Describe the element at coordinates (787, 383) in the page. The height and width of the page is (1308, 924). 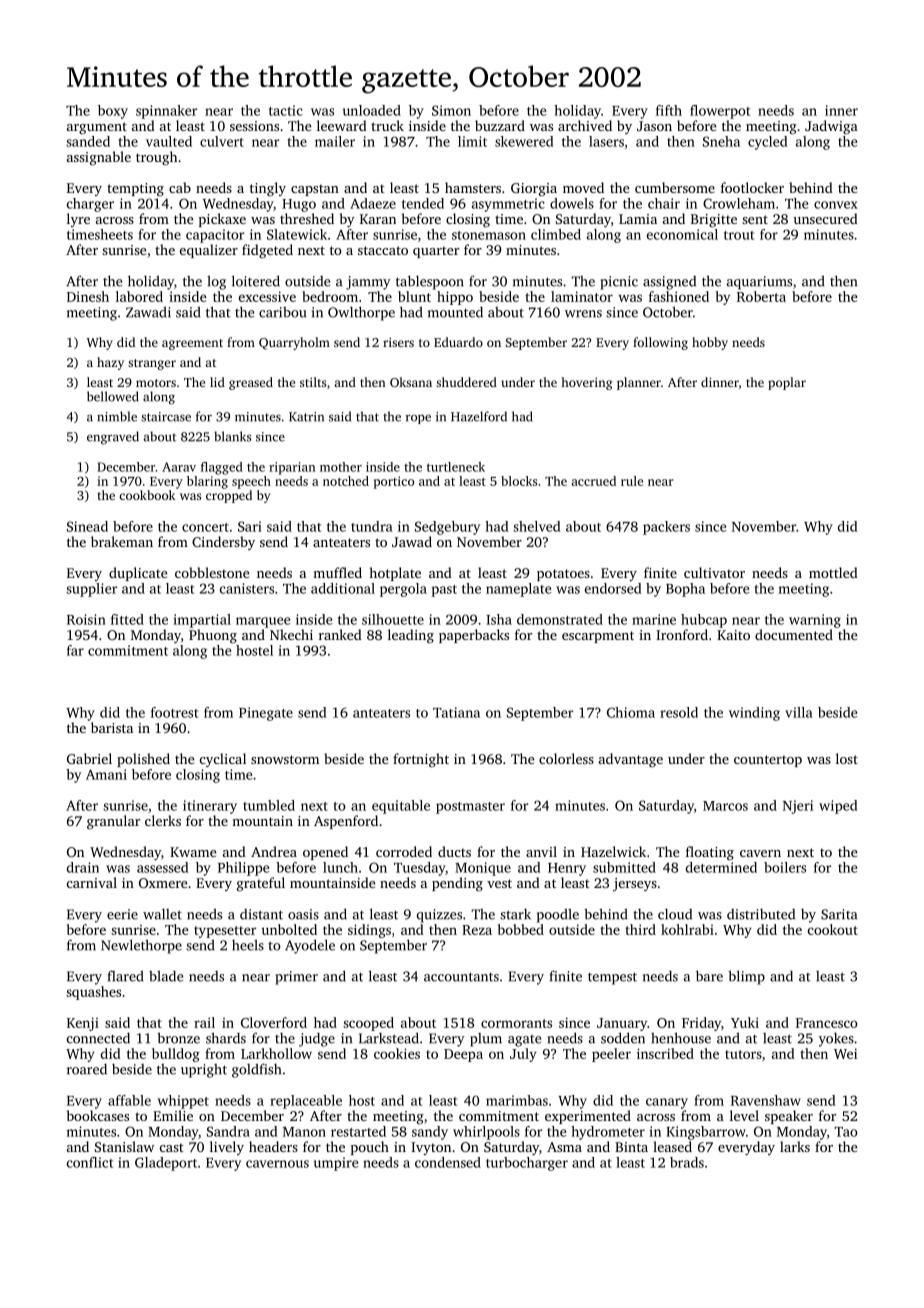
I see `poplar` at that location.
